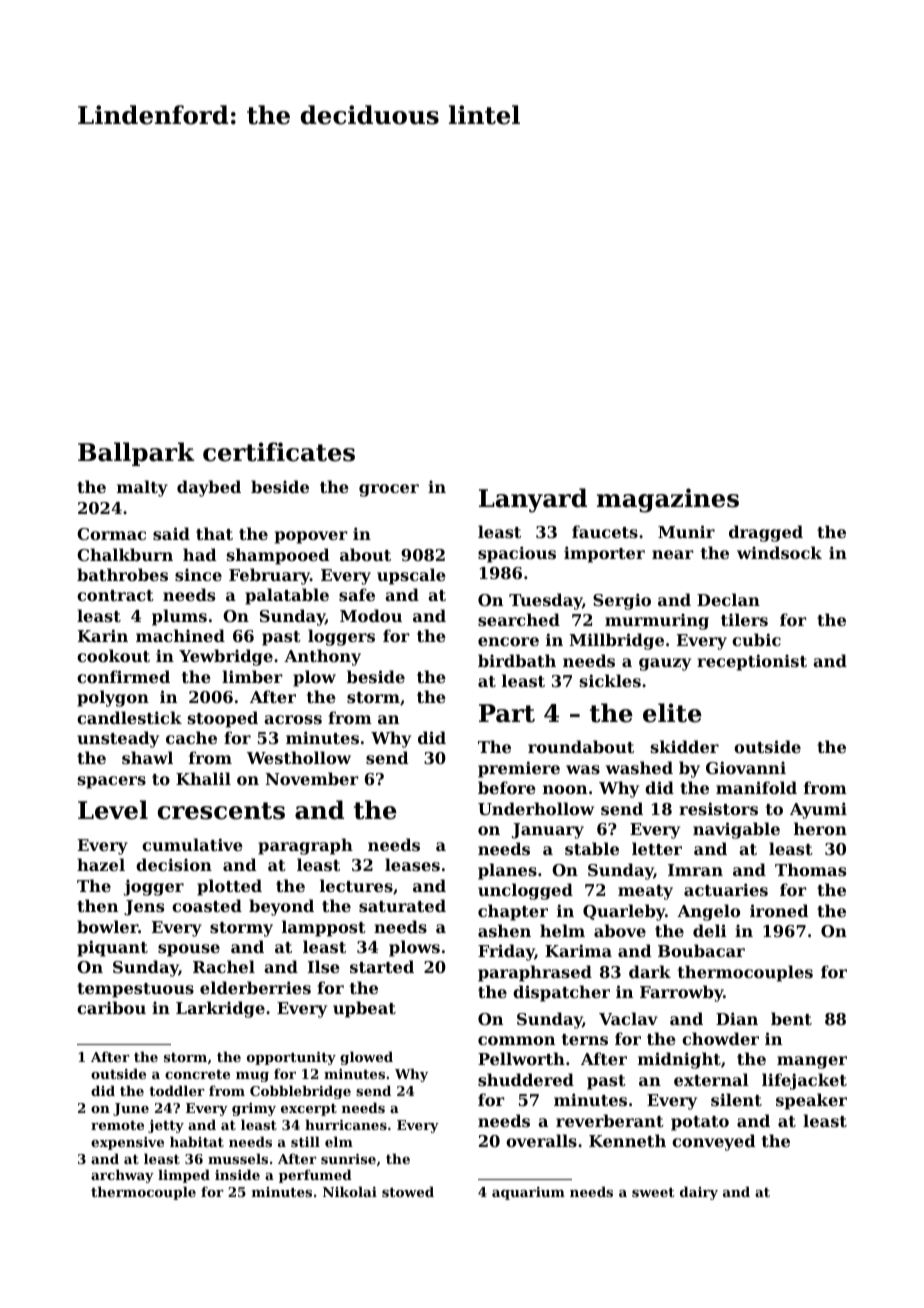 The image size is (924, 1308). Describe the element at coordinates (112, 948) in the screenshot. I see `piquant` at that location.
